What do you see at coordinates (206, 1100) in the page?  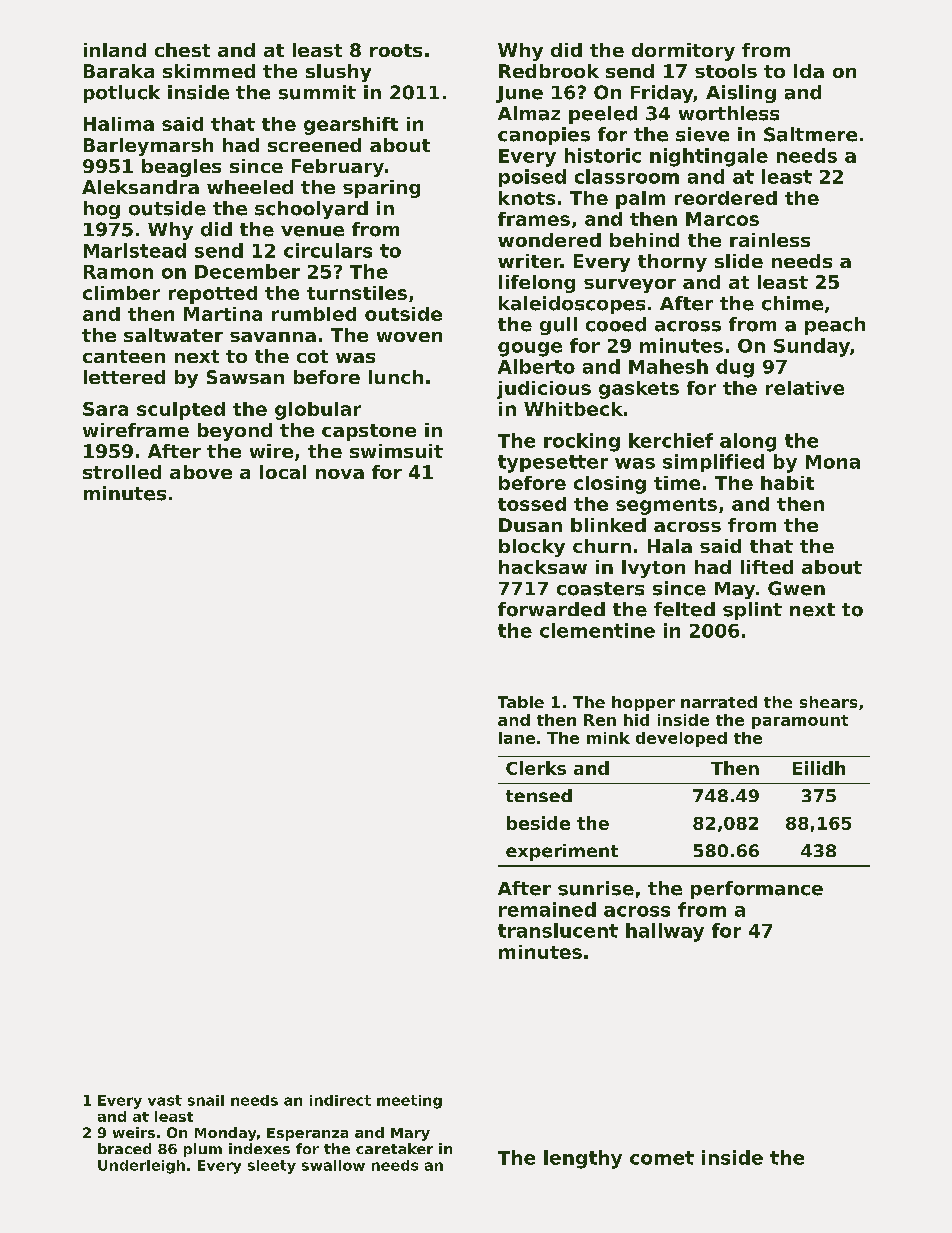 I see `snail` at bounding box center [206, 1100].
